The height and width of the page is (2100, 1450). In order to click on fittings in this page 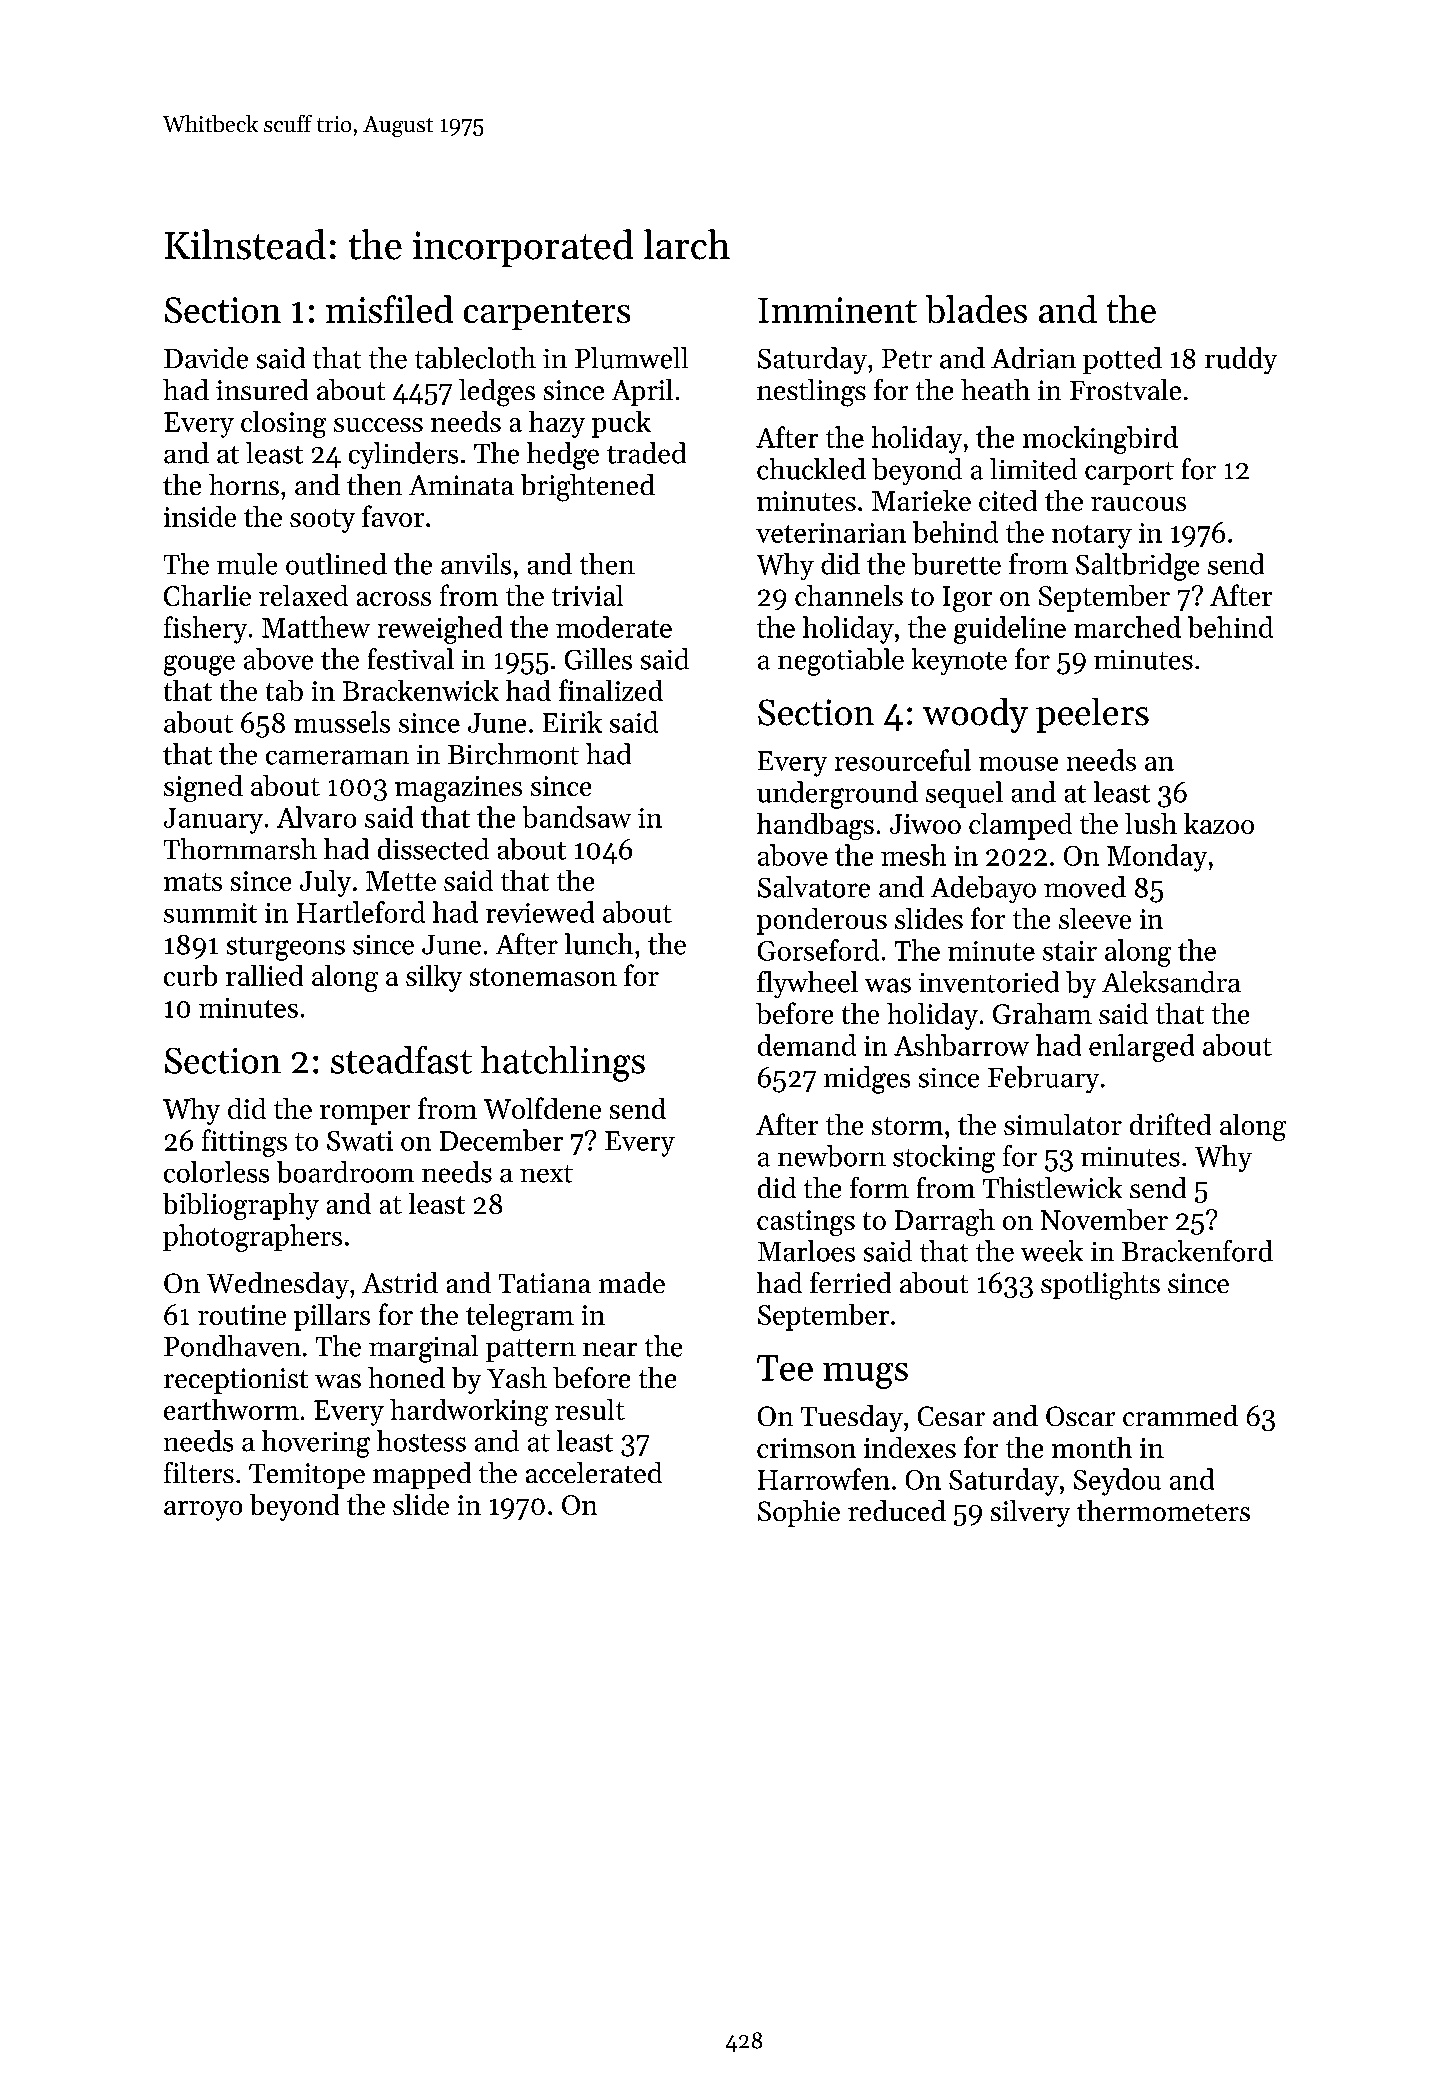, I will do `click(244, 1143)`.
